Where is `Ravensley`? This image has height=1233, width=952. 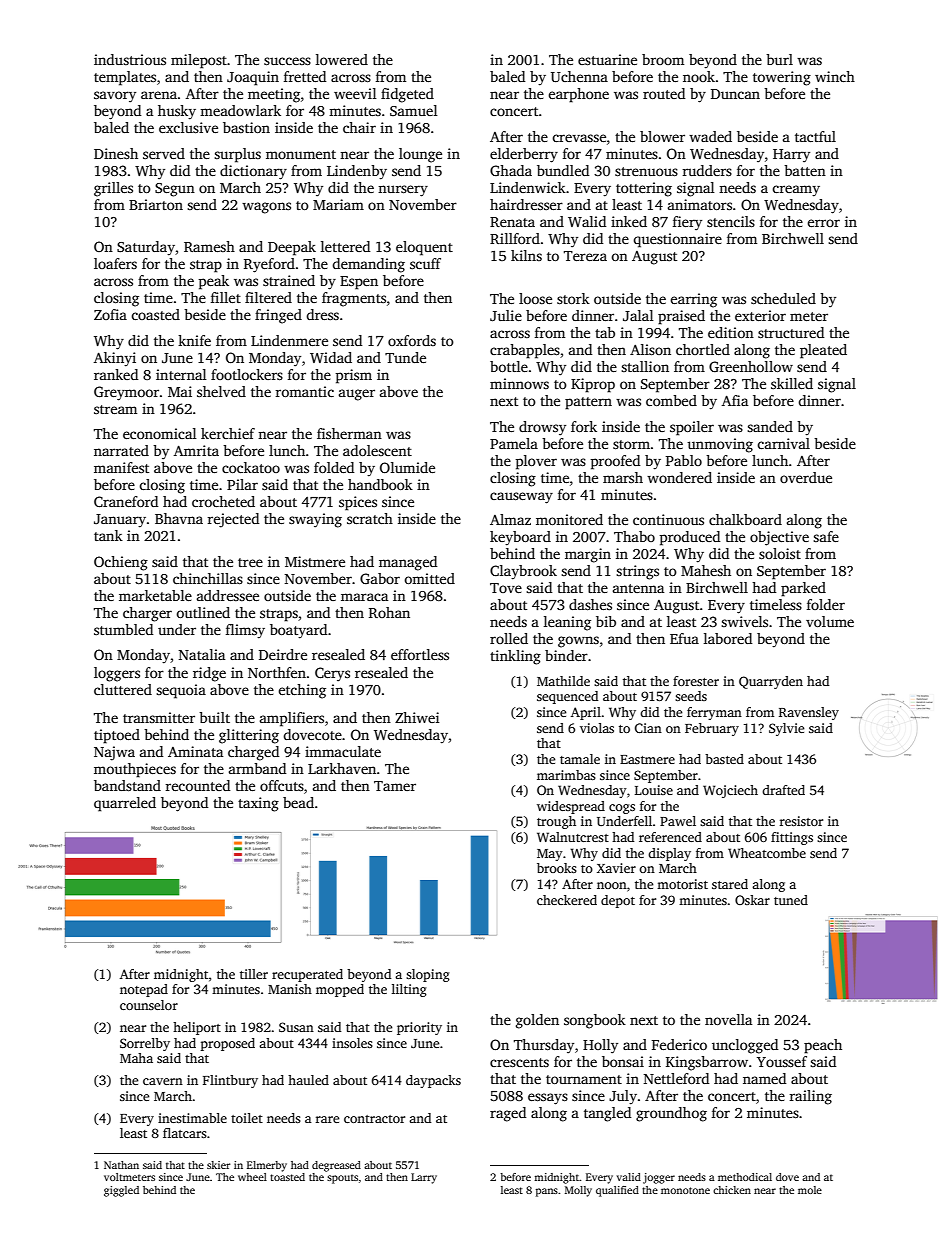 Ravensley is located at coordinates (809, 713).
